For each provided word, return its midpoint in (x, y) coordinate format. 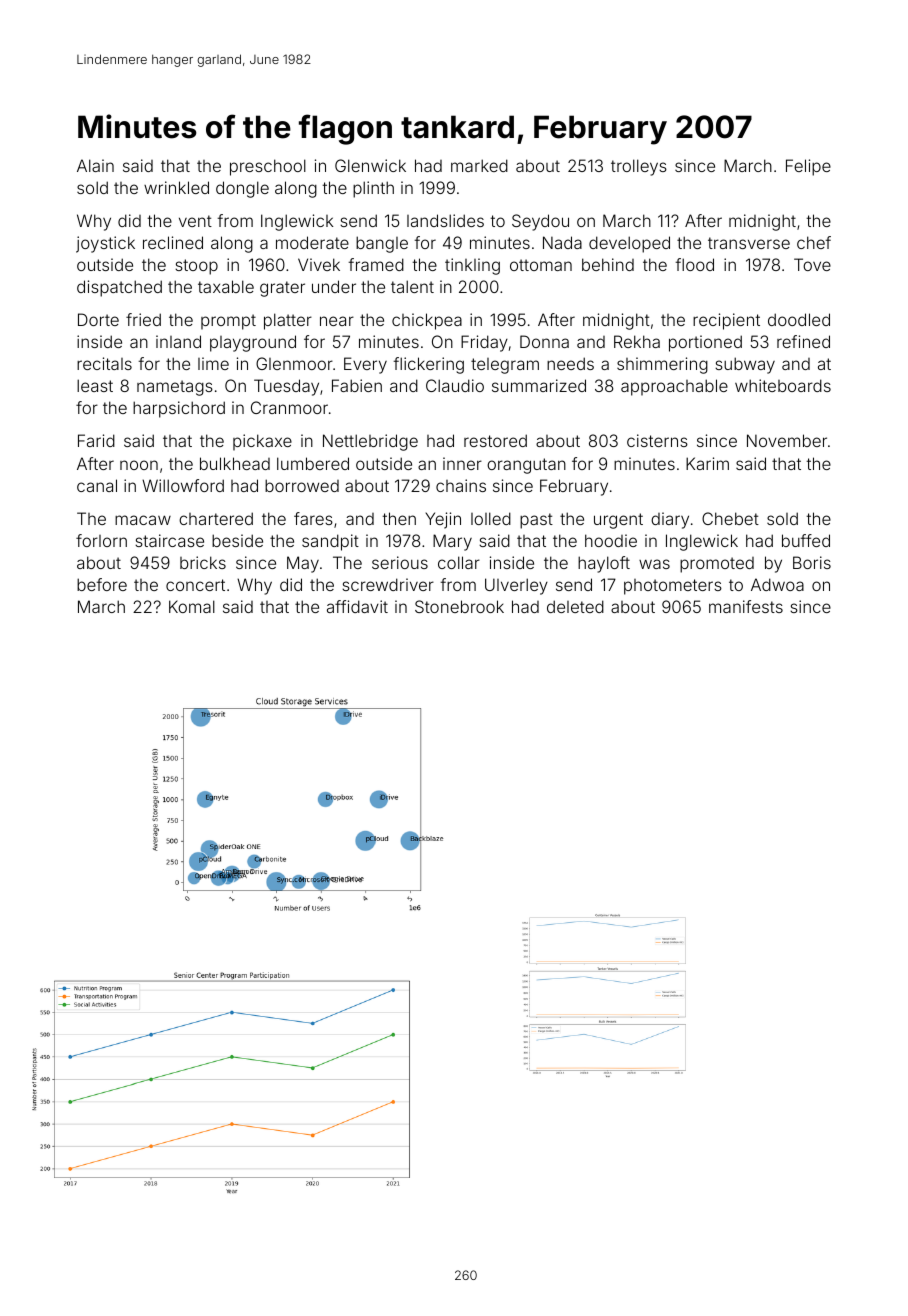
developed (629, 244)
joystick (105, 244)
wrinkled (176, 187)
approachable (674, 387)
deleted (575, 606)
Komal (192, 606)
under (334, 286)
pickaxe (262, 442)
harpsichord (179, 409)
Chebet (730, 518)
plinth (373, 189)
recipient (726, 321)
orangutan (526, 466)
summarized (539, 385)
